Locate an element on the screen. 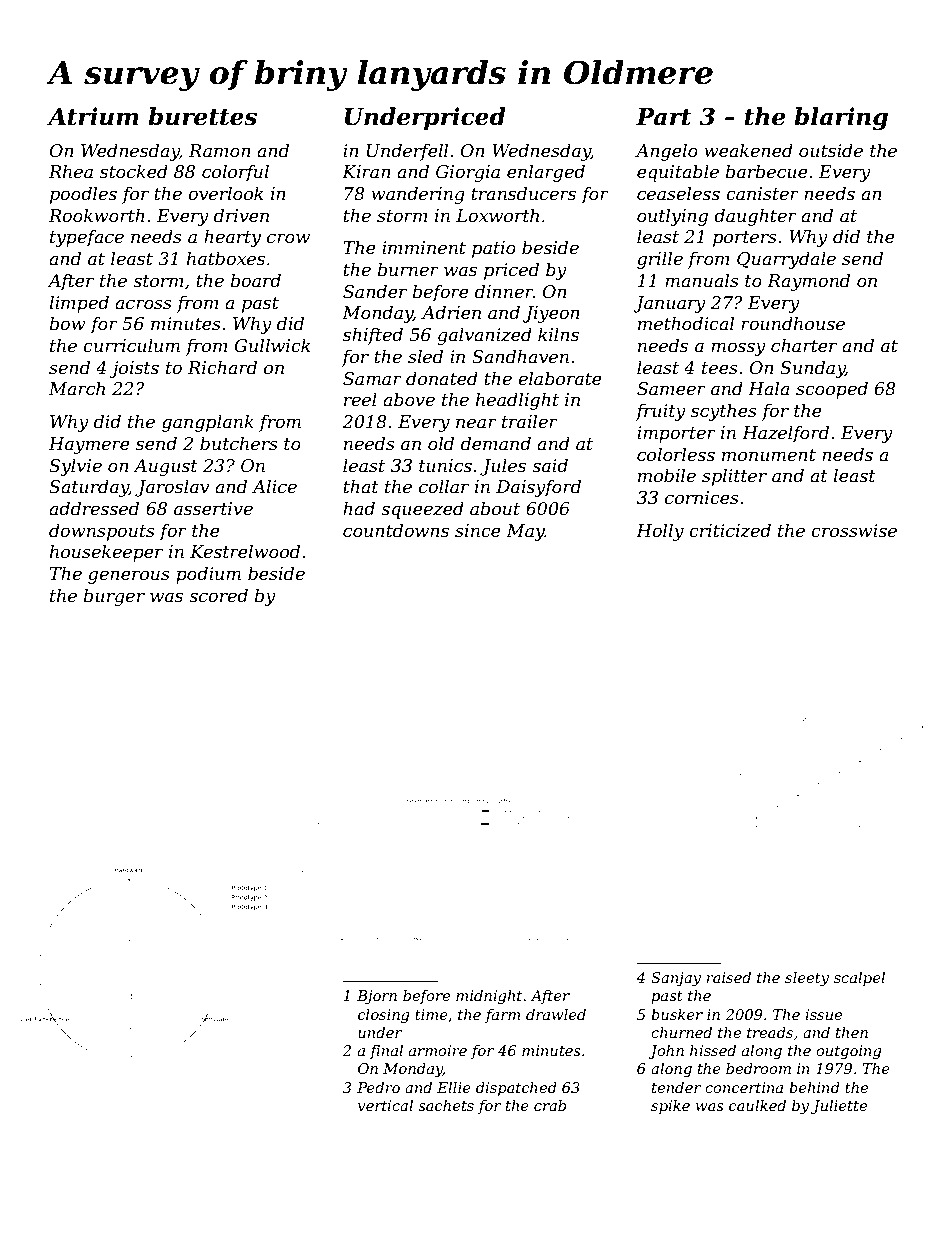 The width and height of the screenshot is (952, 1233). daughter is located at coordinates (755, 217).
